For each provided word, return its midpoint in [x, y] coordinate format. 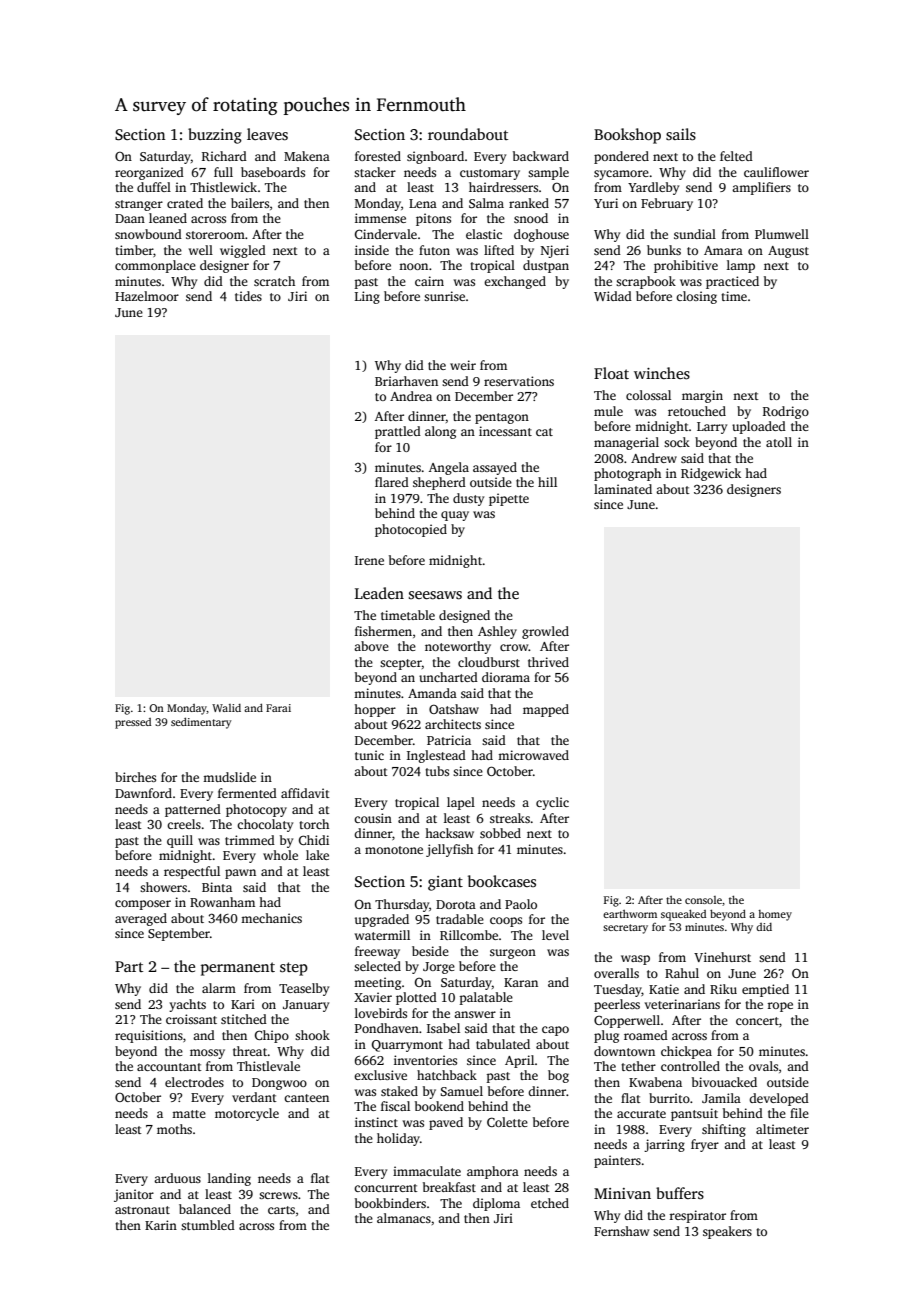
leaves [267, 134]
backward [541, 156]
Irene [369, 560]
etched [550, 1203]
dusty [468, 499]
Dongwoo [279, 1084]
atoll [779, 442]
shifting [724, 1130]
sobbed [500, 833]
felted [736, 156]
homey [775, 915]
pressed [133, 723]
